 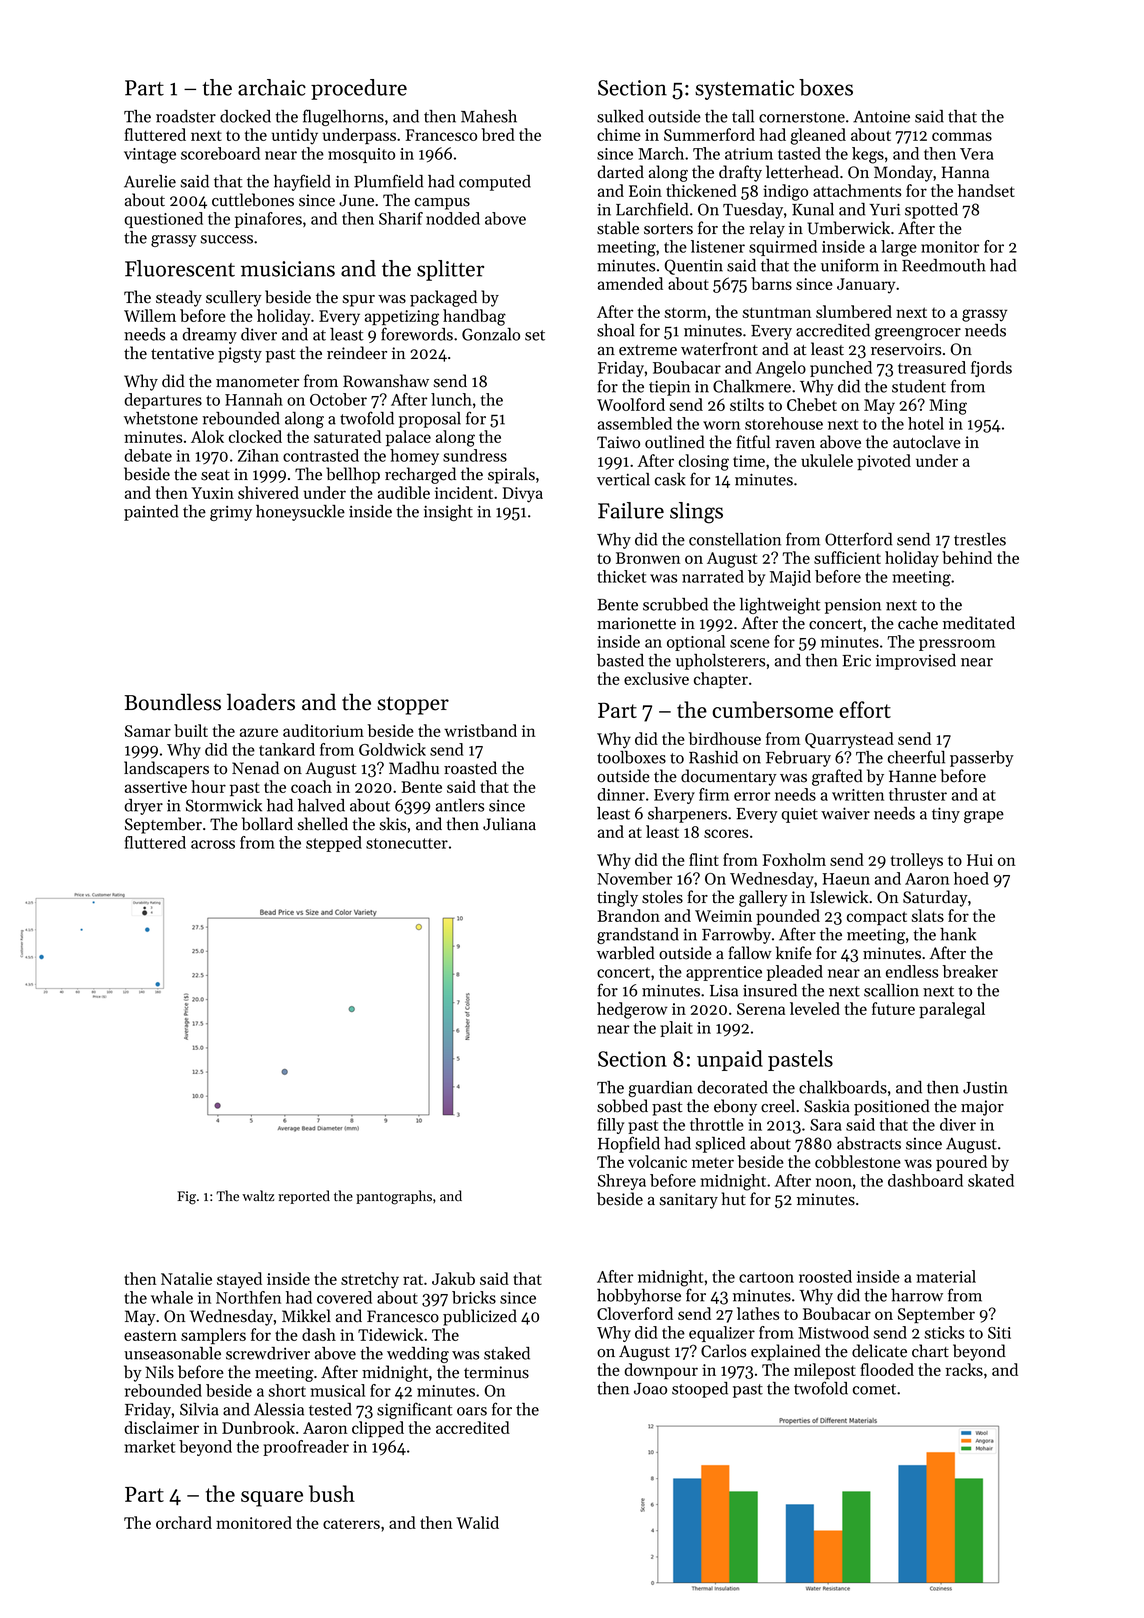 What do you see at coordinates (231, 513) in the screenshot?
I see `grimy` at bounding box center [231, 513].
